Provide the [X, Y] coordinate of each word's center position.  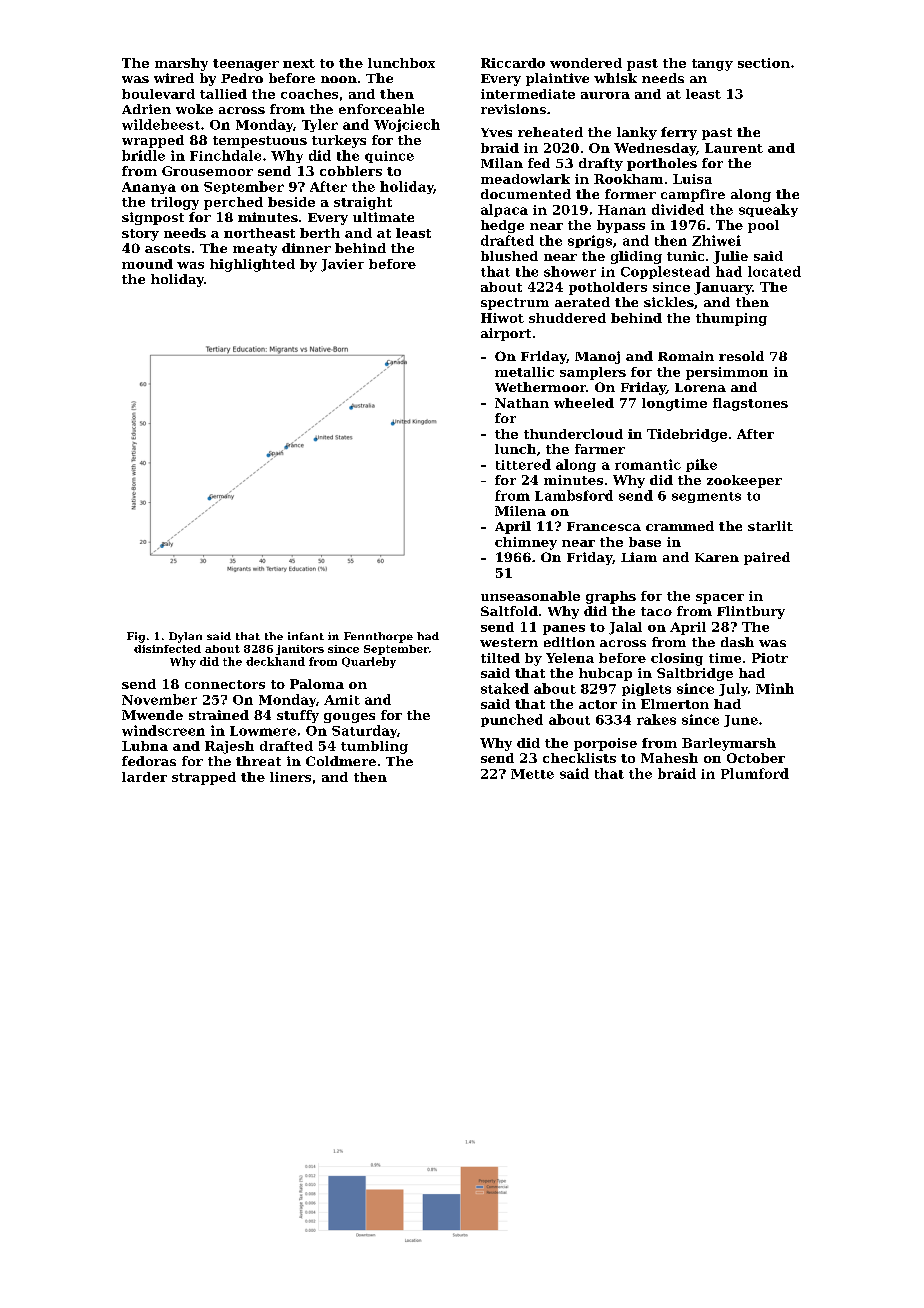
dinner [306, 248]
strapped [204, 778]
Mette [532, 774]
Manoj [597, 357]
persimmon [727, 373]
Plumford [755, 773]
